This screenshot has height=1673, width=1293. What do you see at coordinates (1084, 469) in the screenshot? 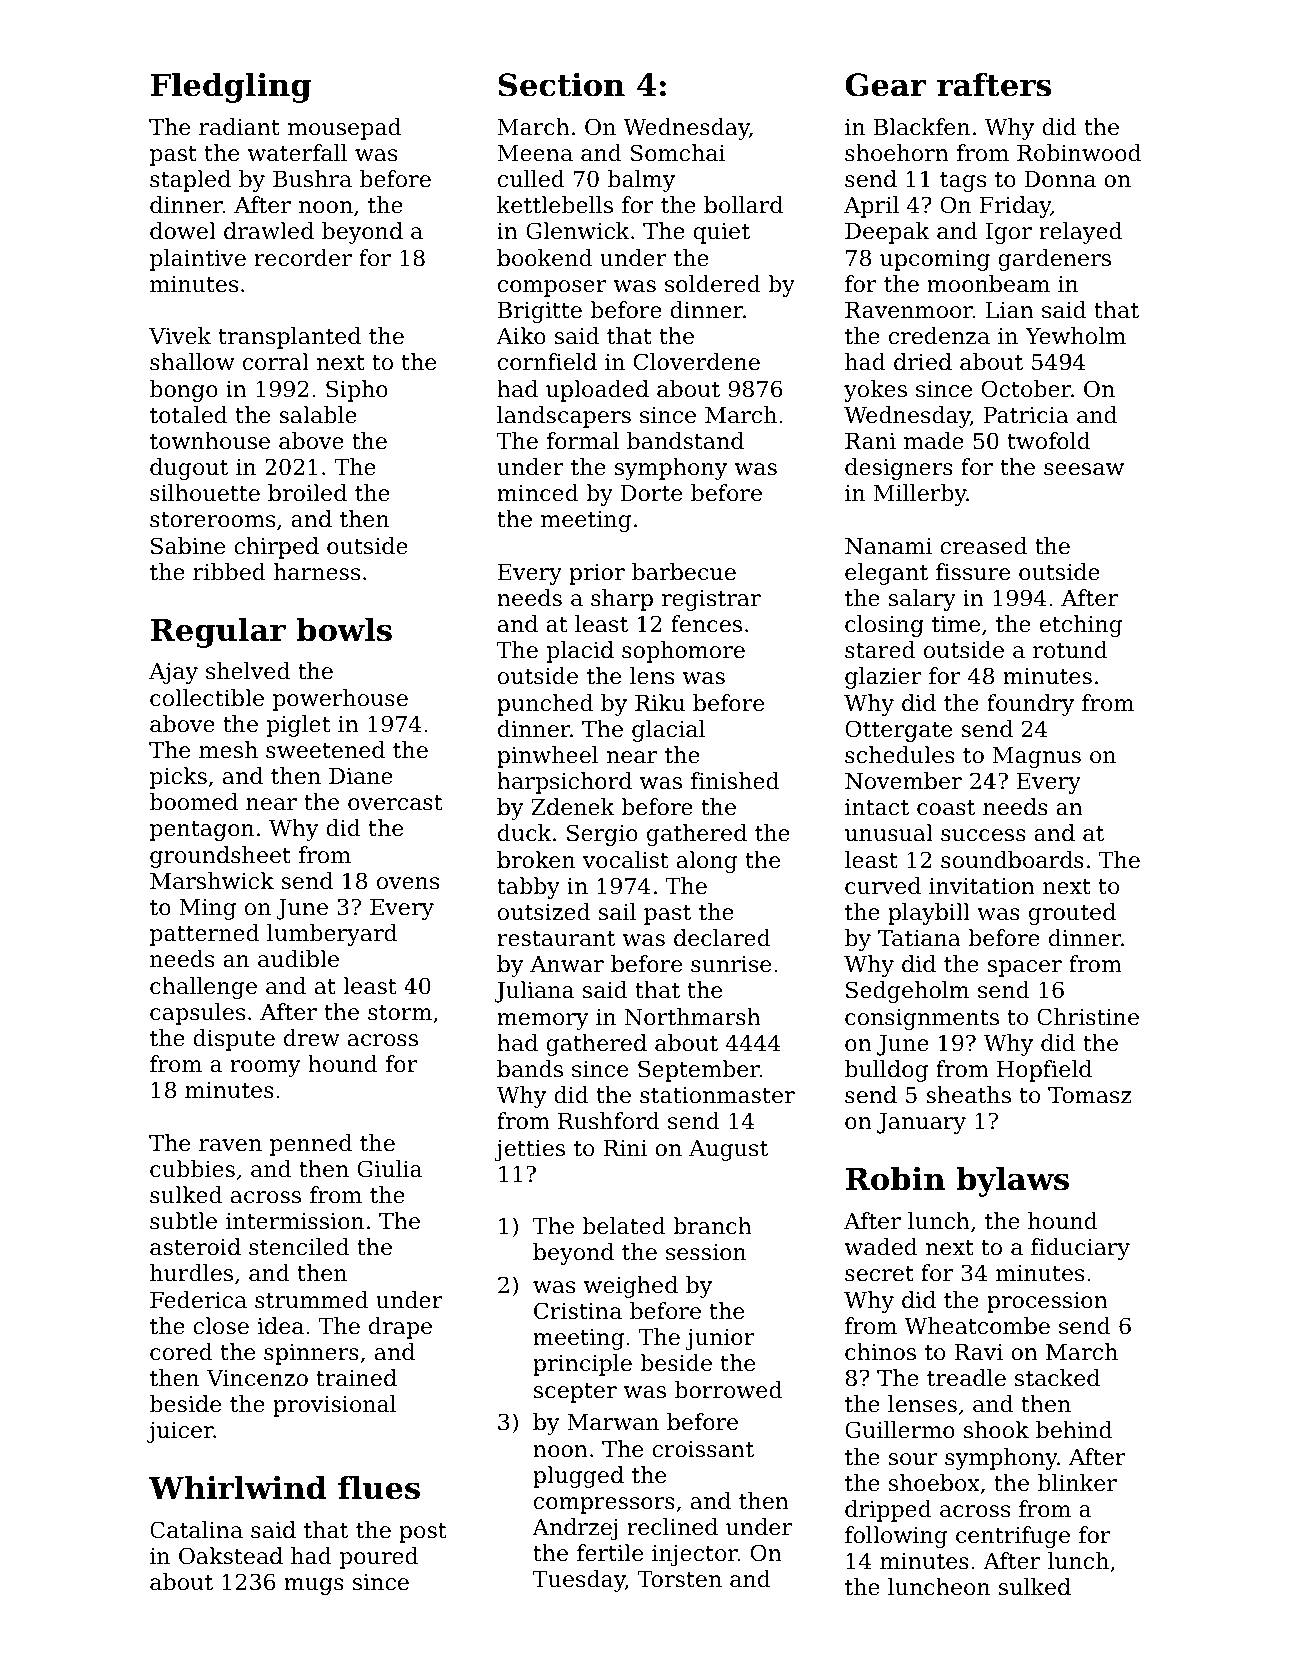
I see `seesaw` at bounding box center [1084, 469].
